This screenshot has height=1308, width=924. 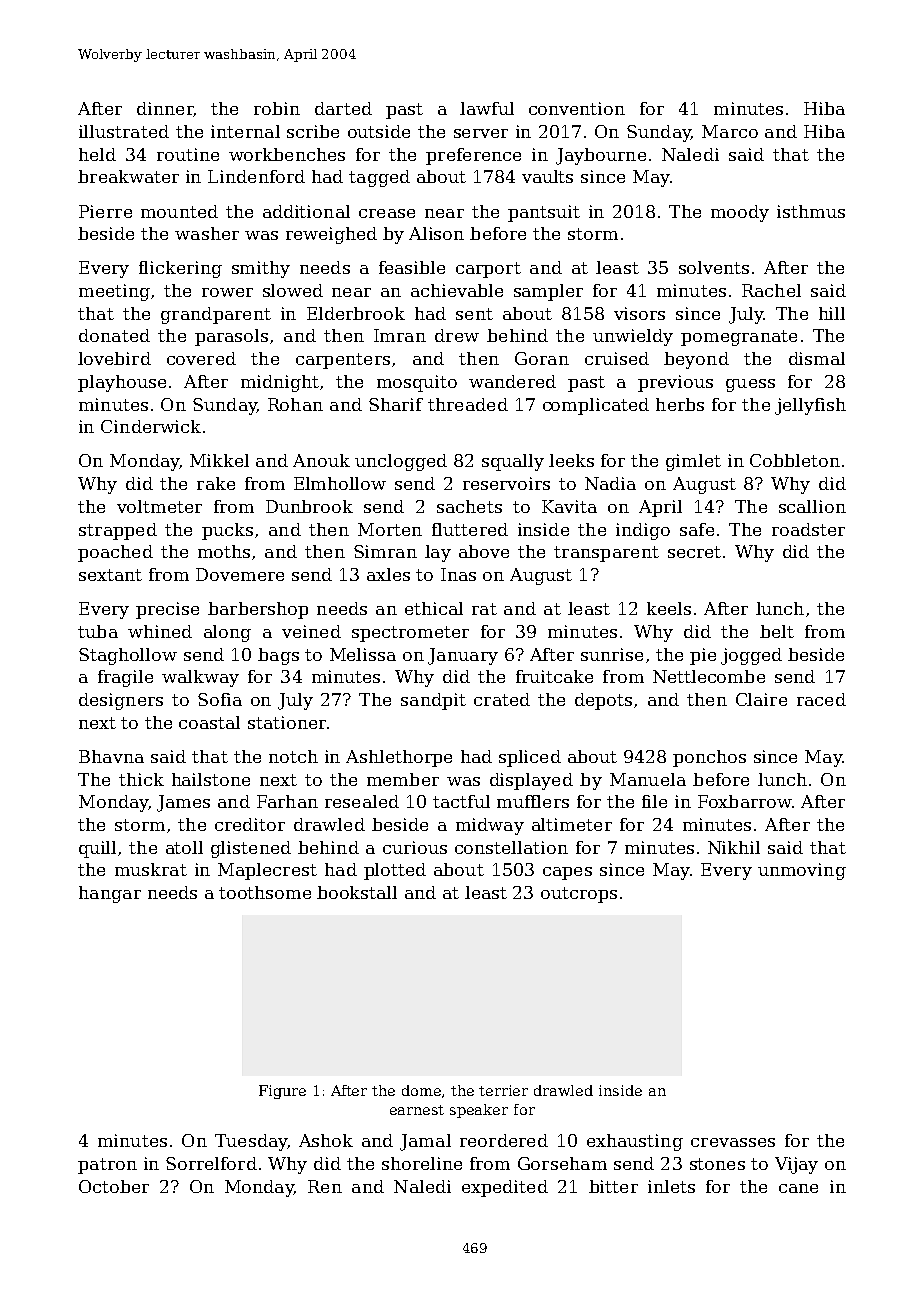 I want to click on hangar, so click(x=110, y=894).
